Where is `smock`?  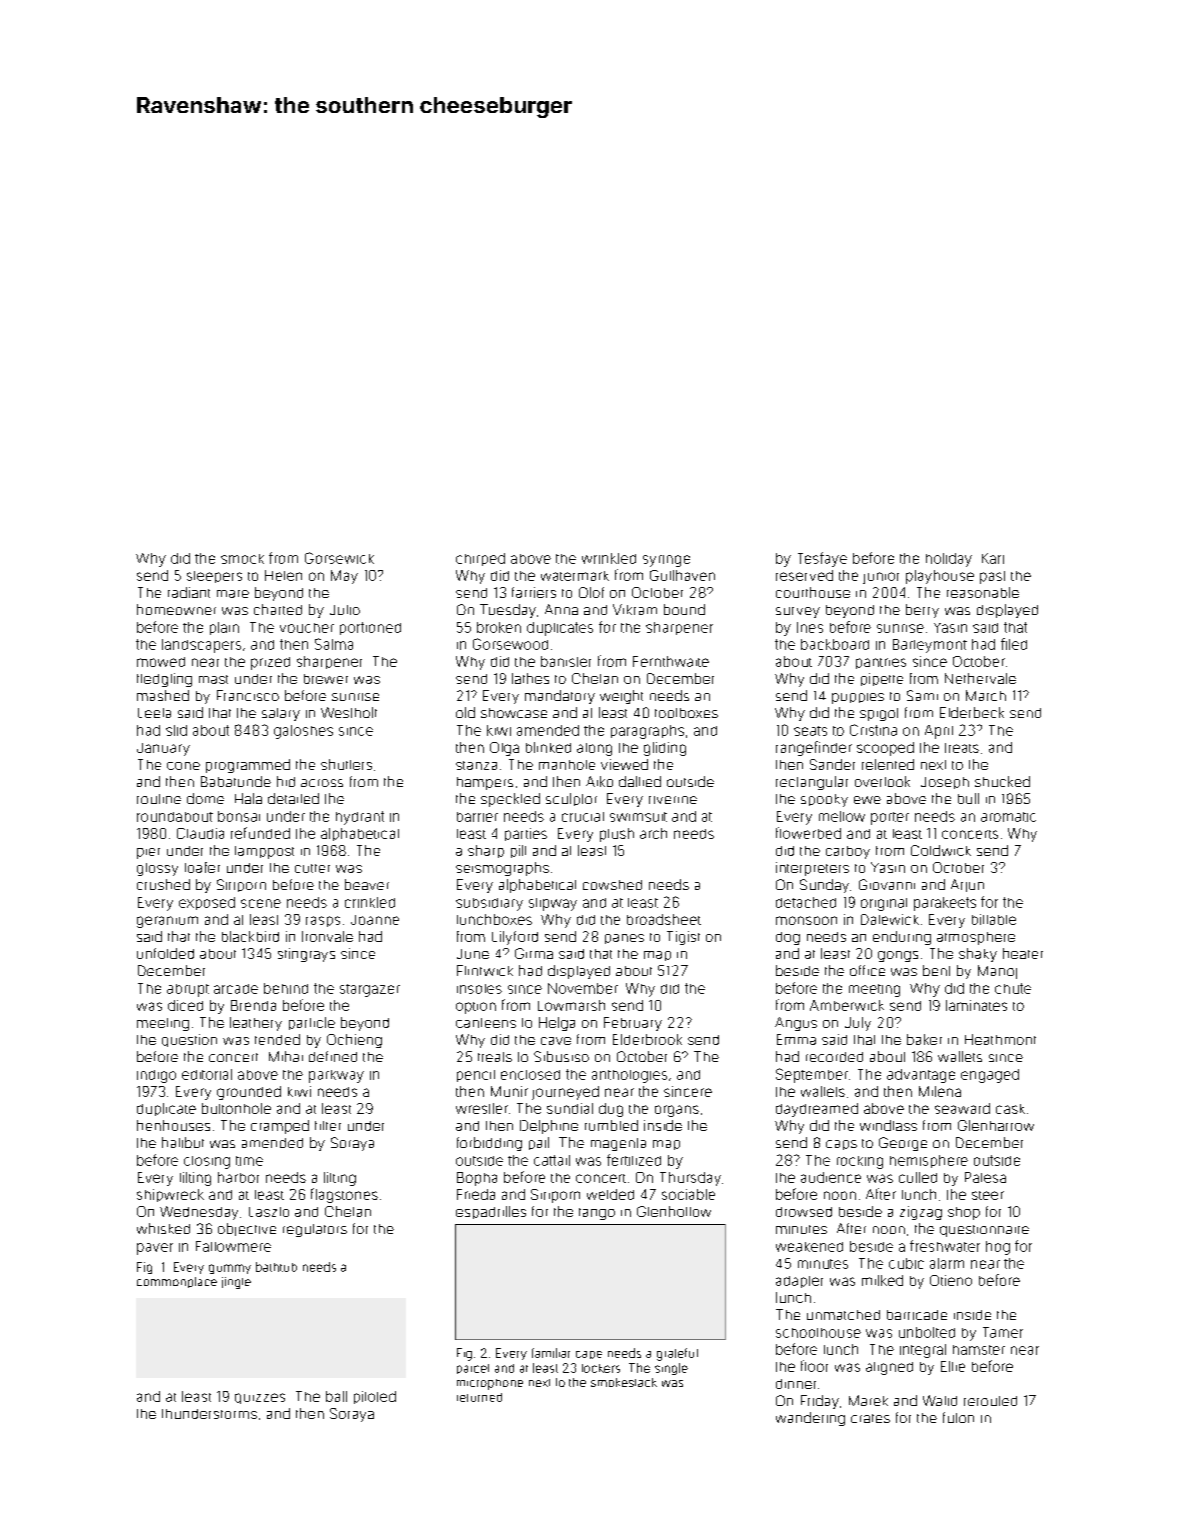
smock is located at coordinates (242, 559).
